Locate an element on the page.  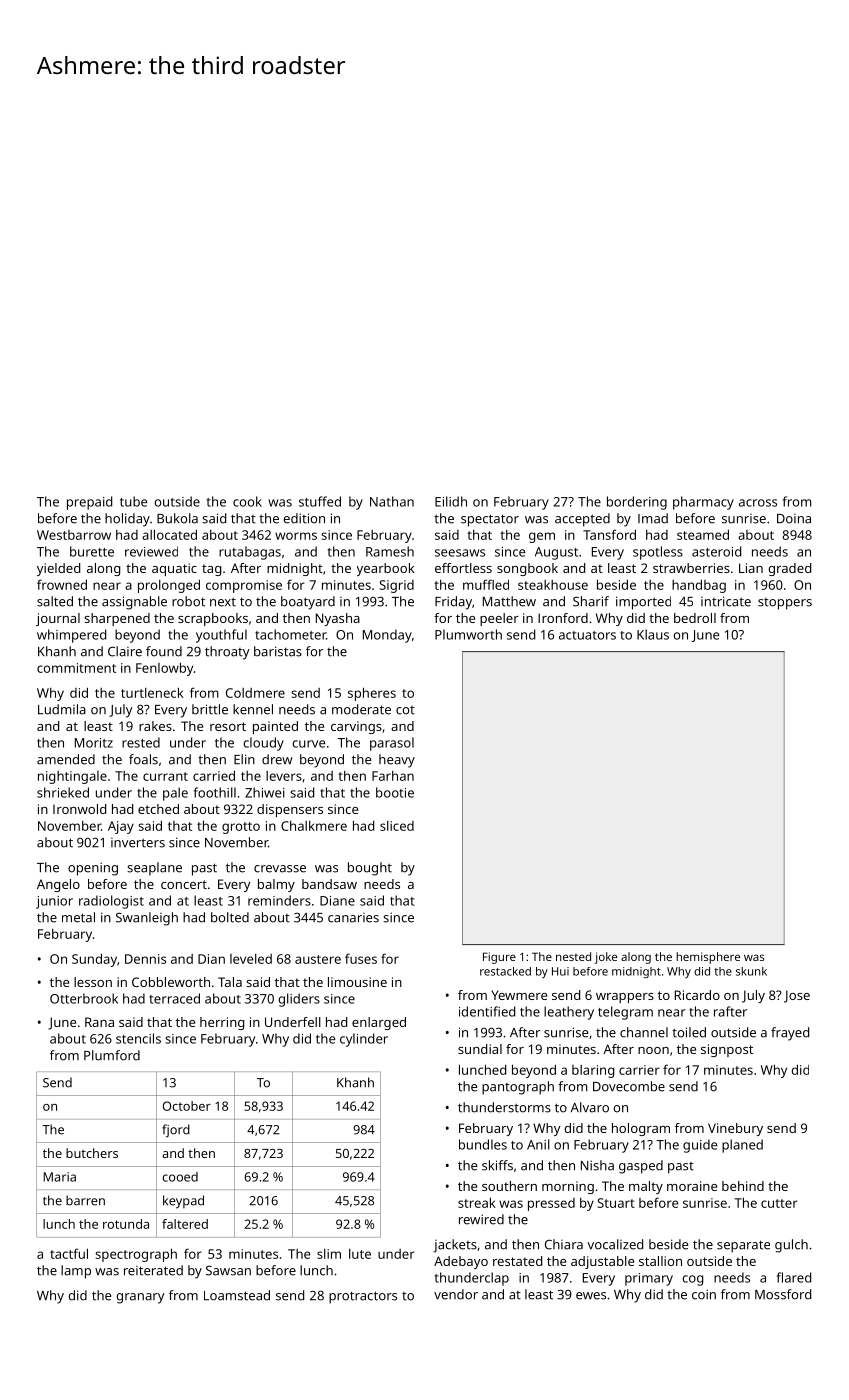
protractors is located at coordinates (363, 1297).
